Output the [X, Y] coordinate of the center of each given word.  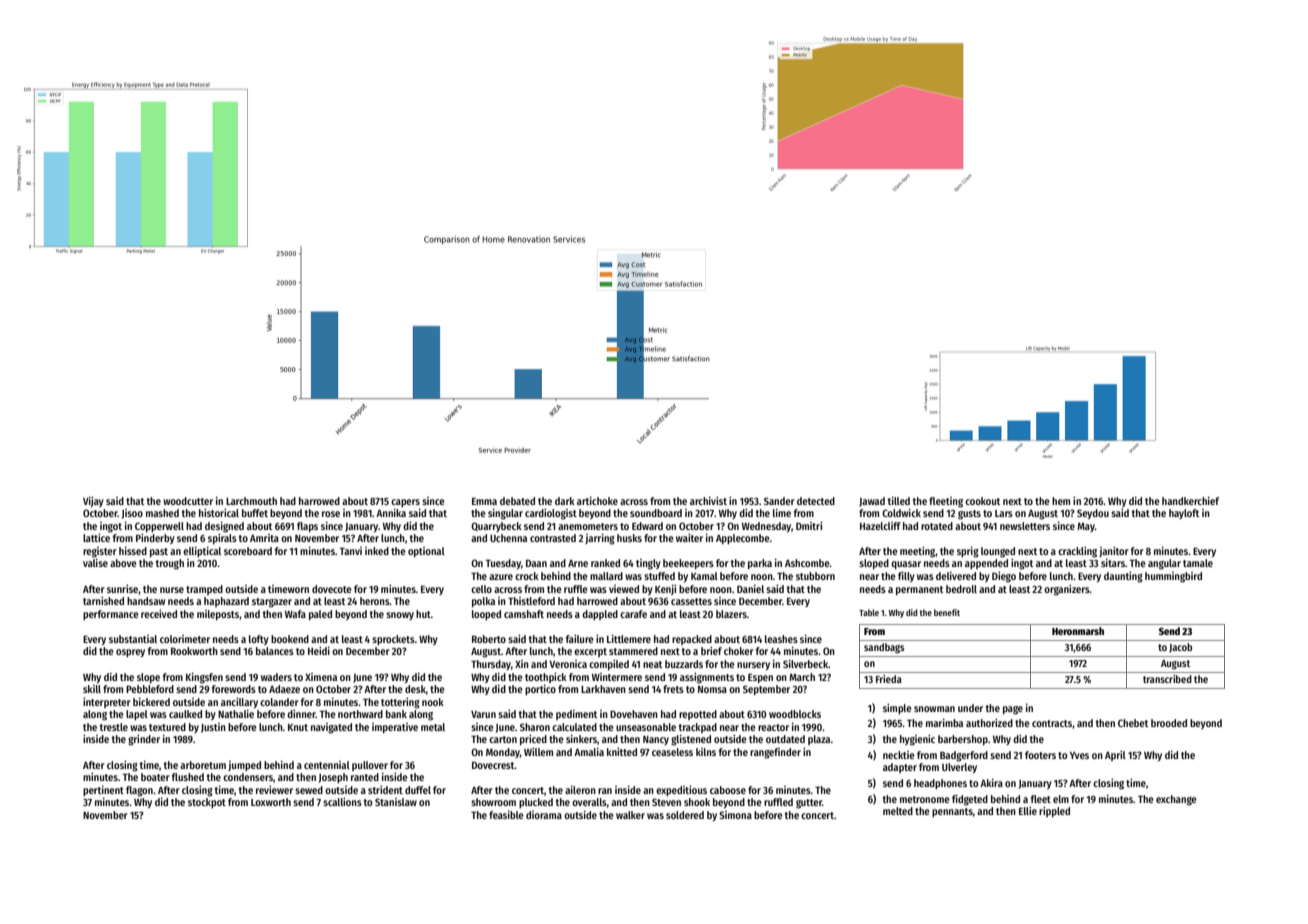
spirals [222, 539]
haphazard [226, 602]
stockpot [207, 803]
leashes [781, 639]
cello [481, 589]
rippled [1054, 812]
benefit [947, 612]
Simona [735, 815]
